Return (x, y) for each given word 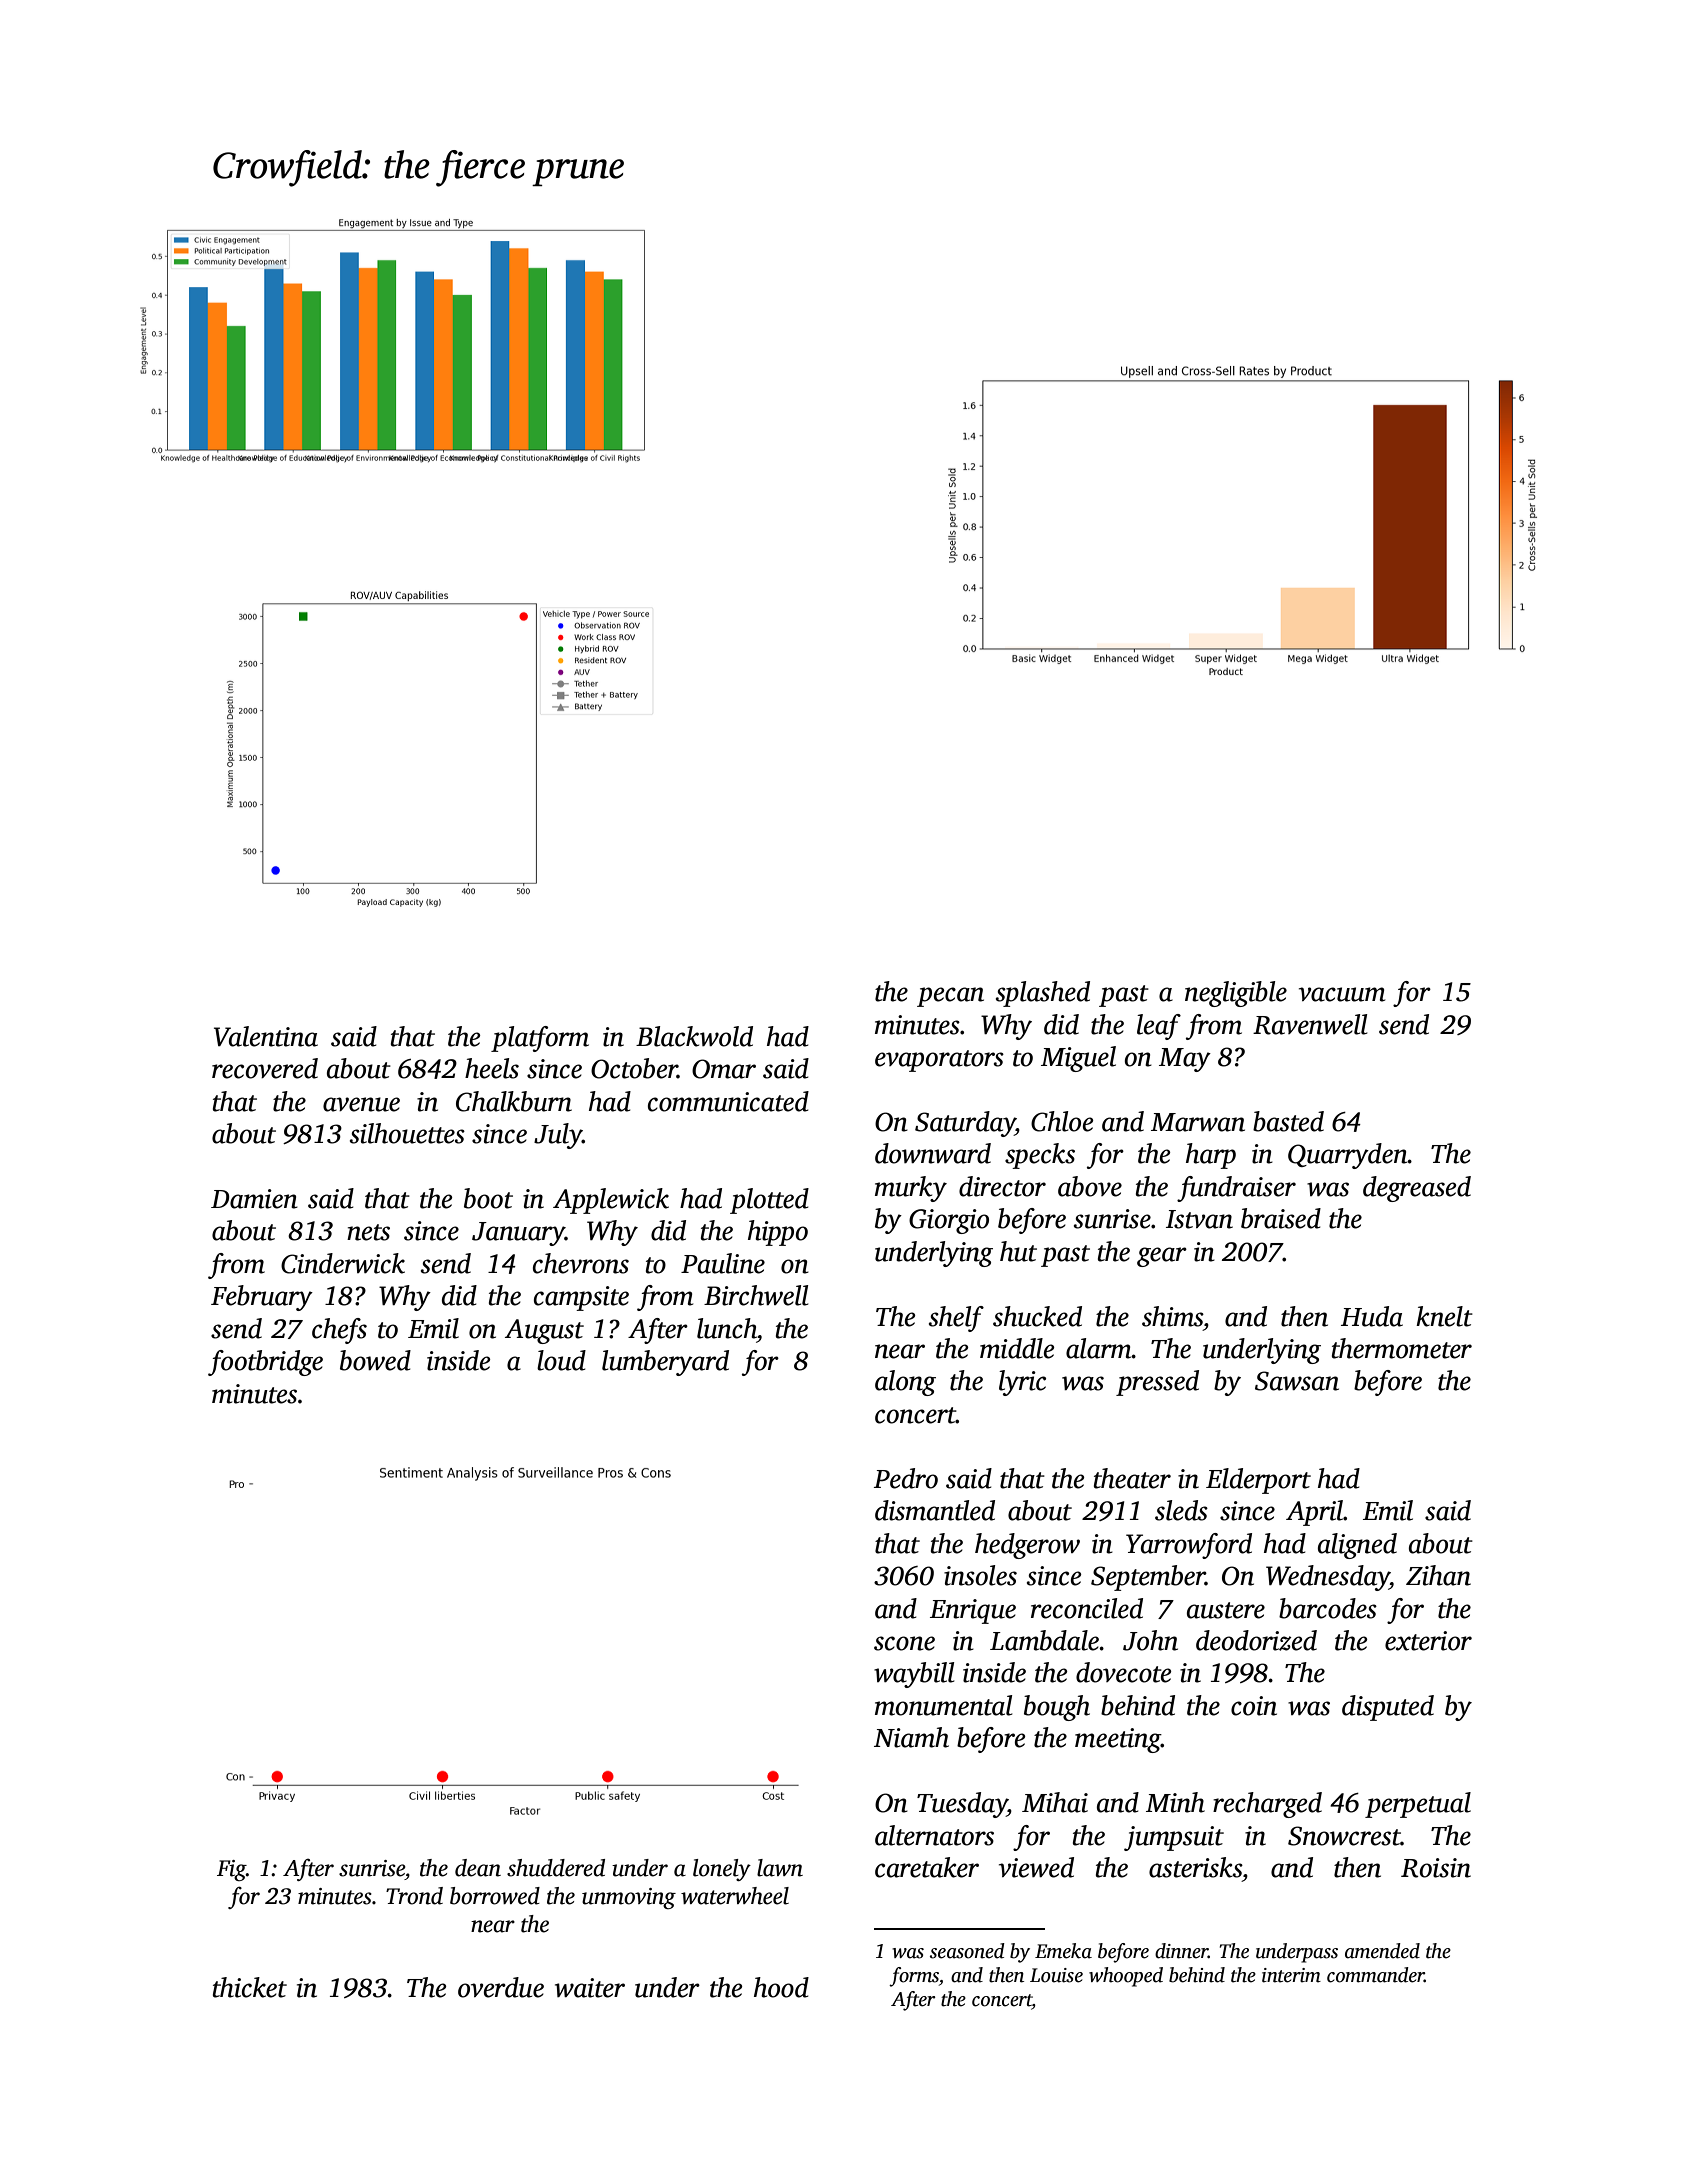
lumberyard (665, 1363)
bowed (375, 1360)
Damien (254, 1199)
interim (1291, 1975)
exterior (1428, 1641)
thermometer (1402, 1348)
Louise (1056, 1975)
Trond (414, 1896)
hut (1018, 1251)
